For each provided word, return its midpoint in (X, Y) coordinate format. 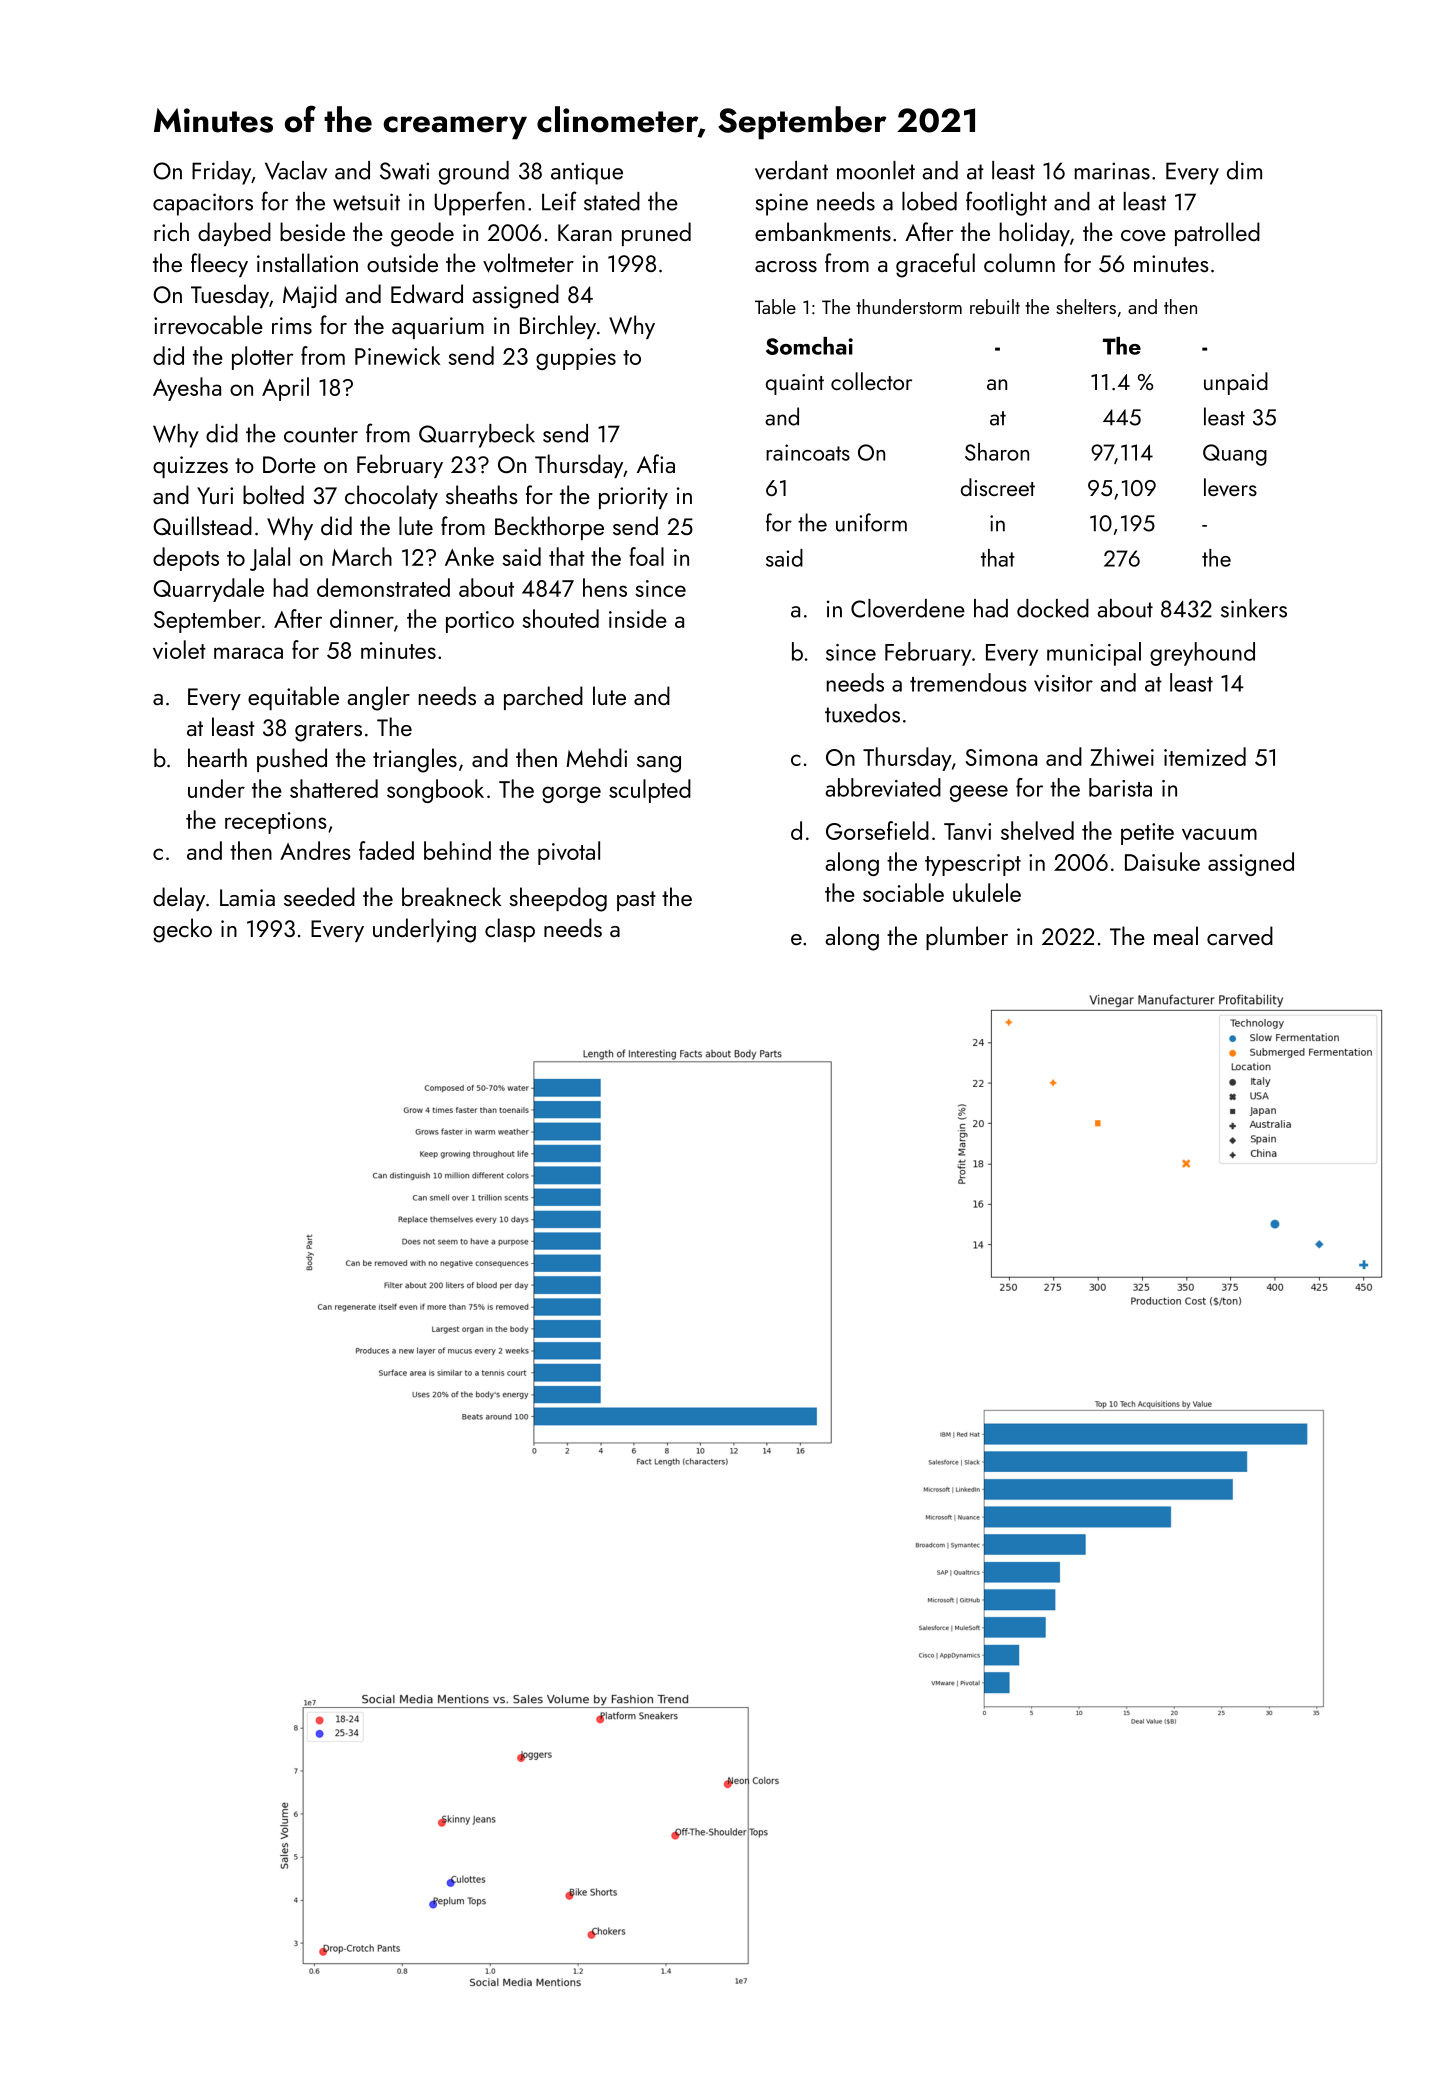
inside (638, 618)
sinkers (1254, 608)
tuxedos (862, 713)
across (786, 266)
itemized (1205, 756)
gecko (182, 930)
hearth (217, 757)
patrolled (1217, 234)
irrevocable (208, 325)
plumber (967, 938)
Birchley (558, 327)
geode (422, 234)
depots (186, 559)
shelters (1086, 306)
